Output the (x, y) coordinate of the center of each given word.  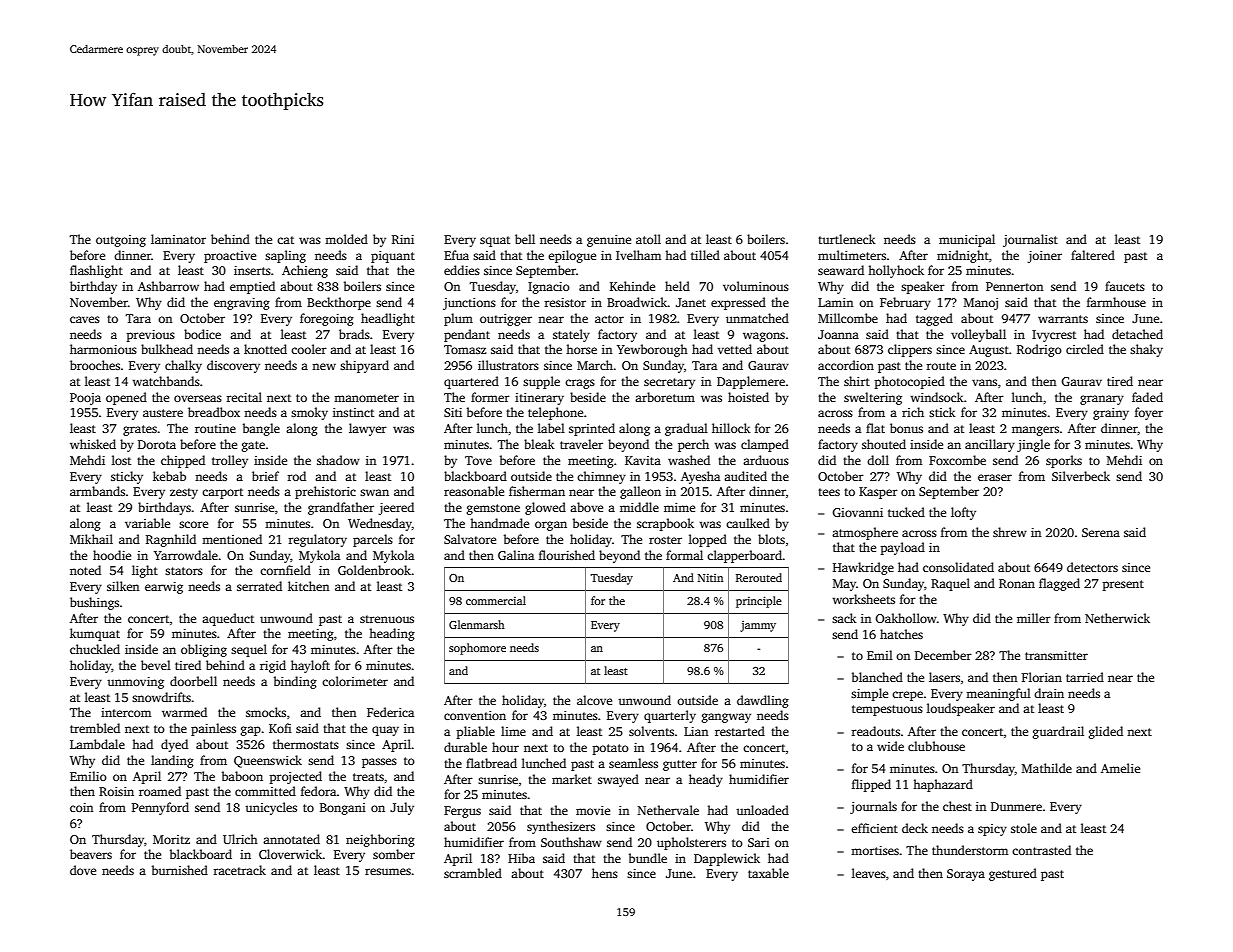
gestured (1013, 874)
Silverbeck (1081, 476)
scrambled (473, 873)
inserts (252, 270)
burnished (180, 870)
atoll (648, 239)
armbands (97, 491)
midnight (963, 256)
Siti (453, 412)
